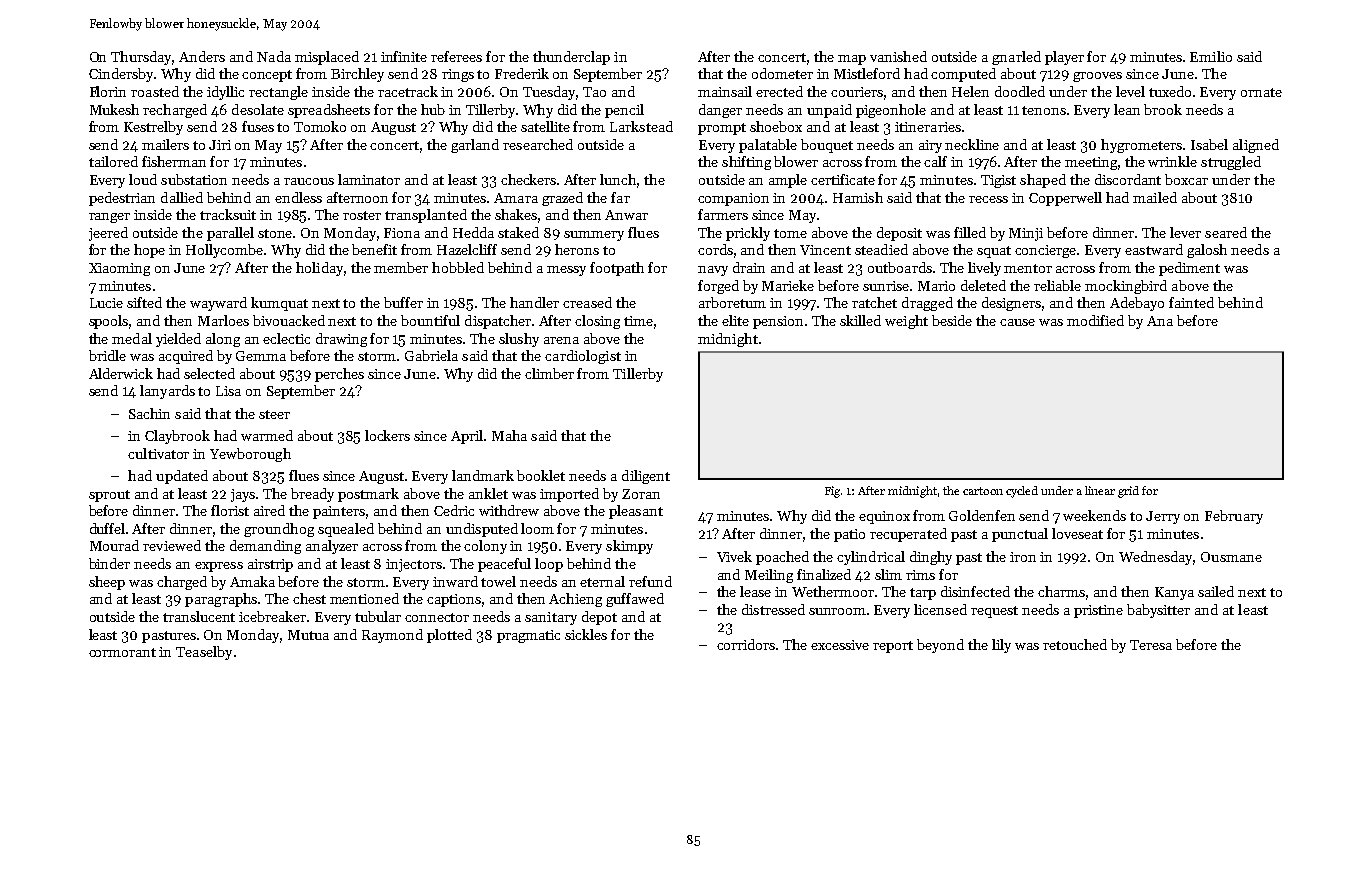  What do you see at coordinates (518, 232) in the screenshot?
I see `staked` at bounding box center [518, 232].
